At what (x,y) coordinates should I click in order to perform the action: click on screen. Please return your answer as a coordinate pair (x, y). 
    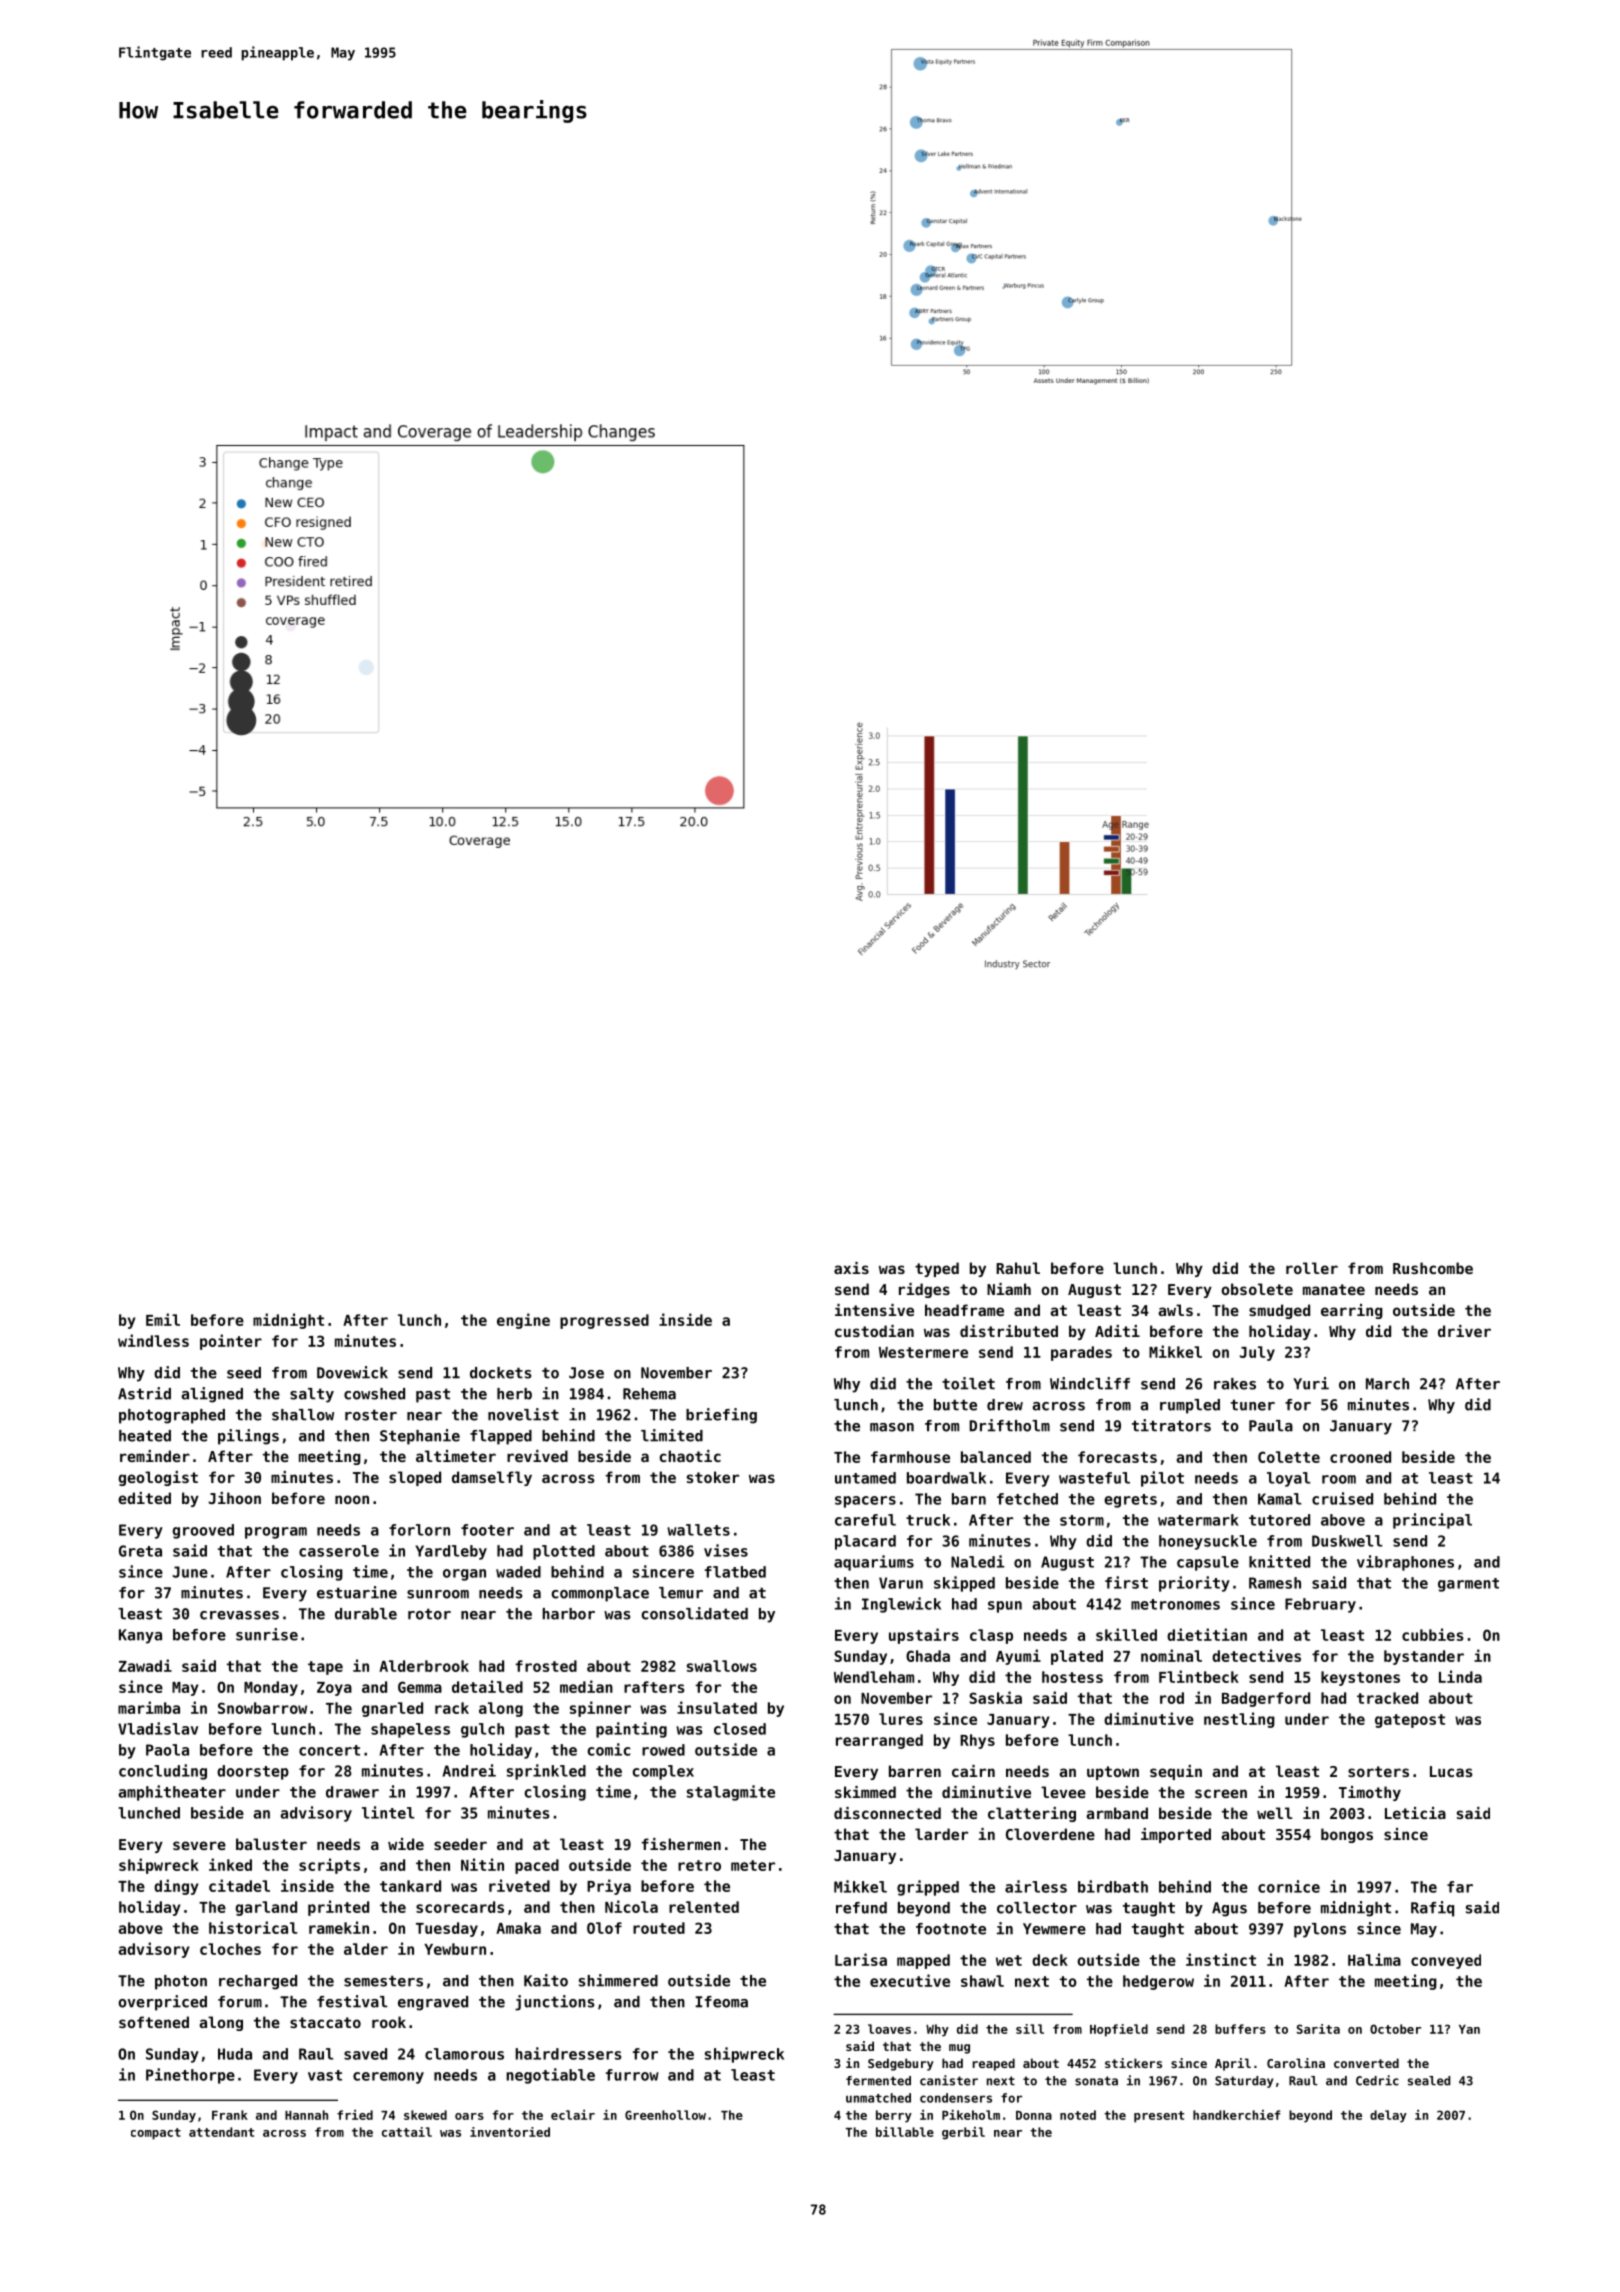
    Looking at the image, I should click on (1221, 1793).
